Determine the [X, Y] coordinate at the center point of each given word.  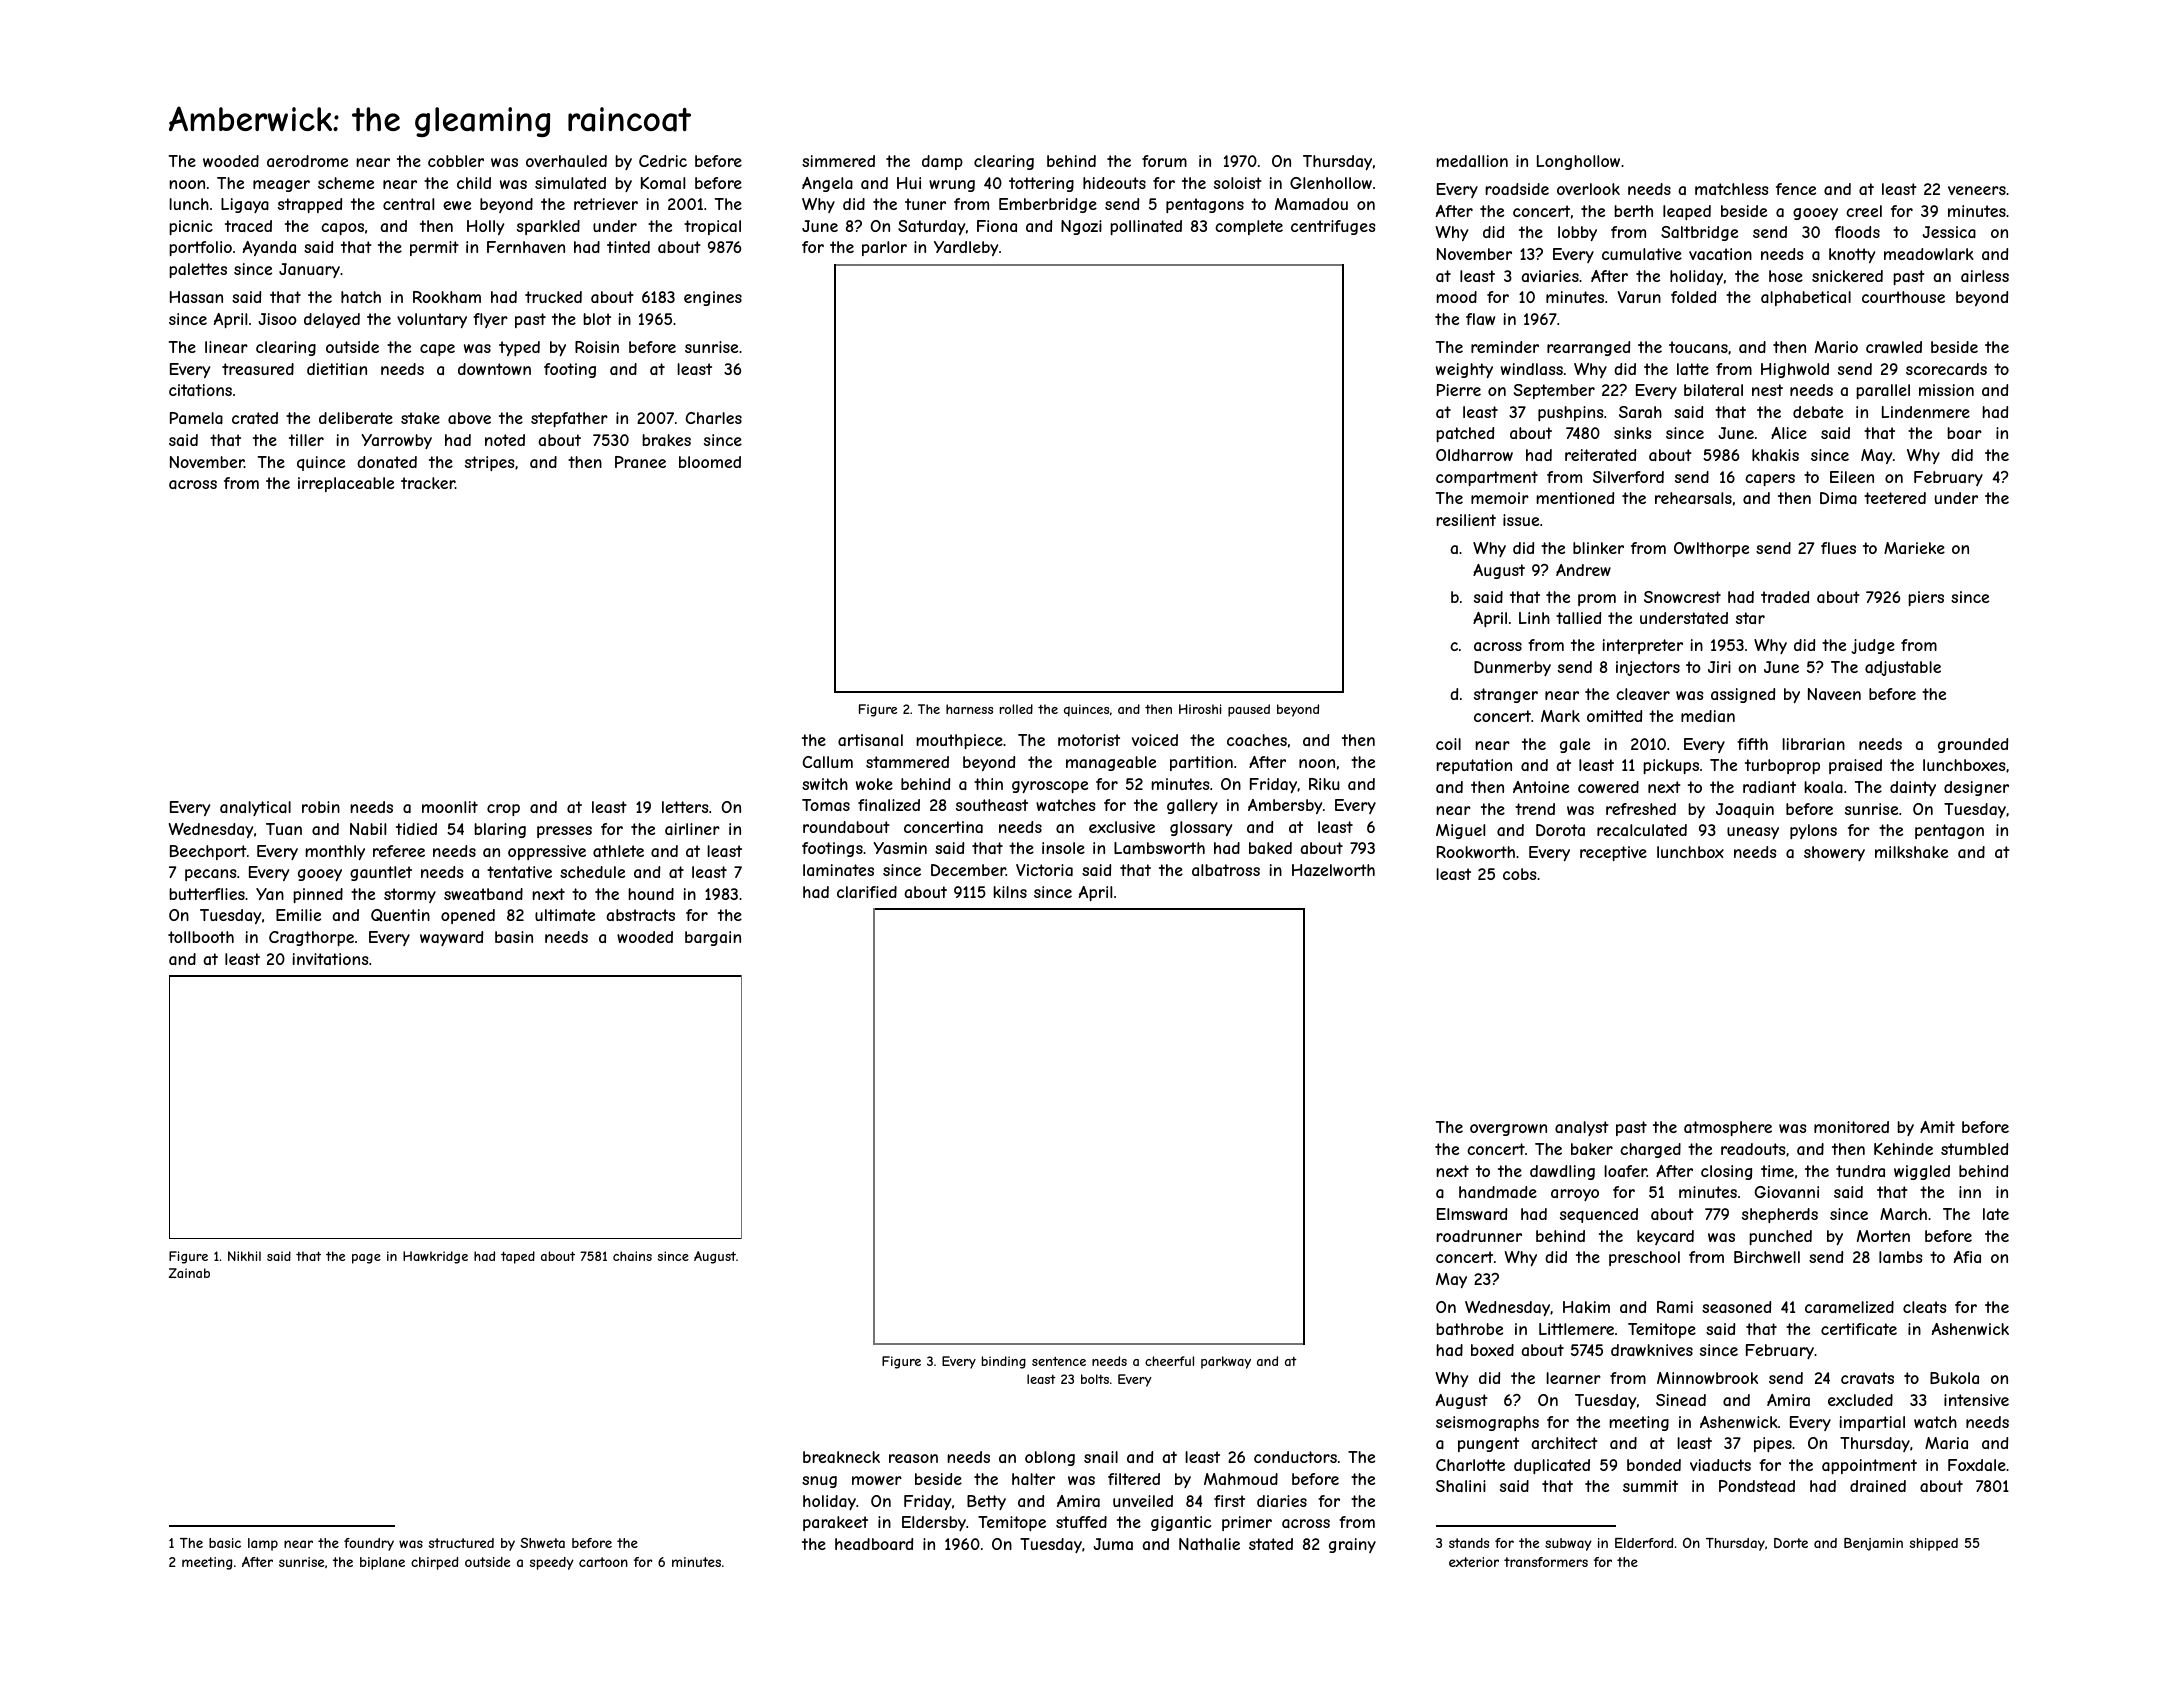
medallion [1472, 161]
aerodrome [307, 161]
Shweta [542, 1543]
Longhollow [1578, 162]
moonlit [450, 807]
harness [969, 709]
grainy [1352, 1545]
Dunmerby [1512, 668]
